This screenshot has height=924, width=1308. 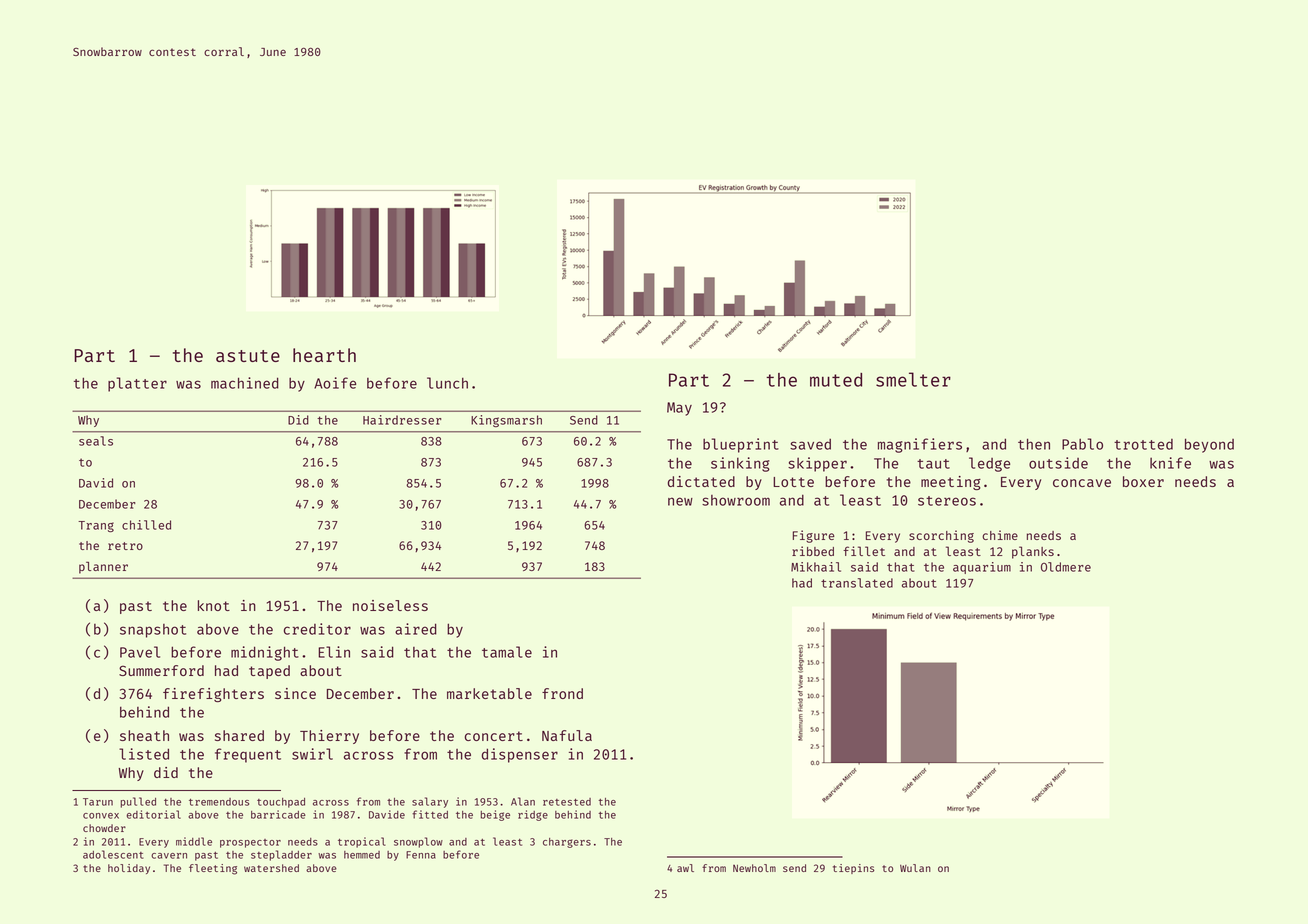 I want to click on chilled, so click(x=146, y=525).
